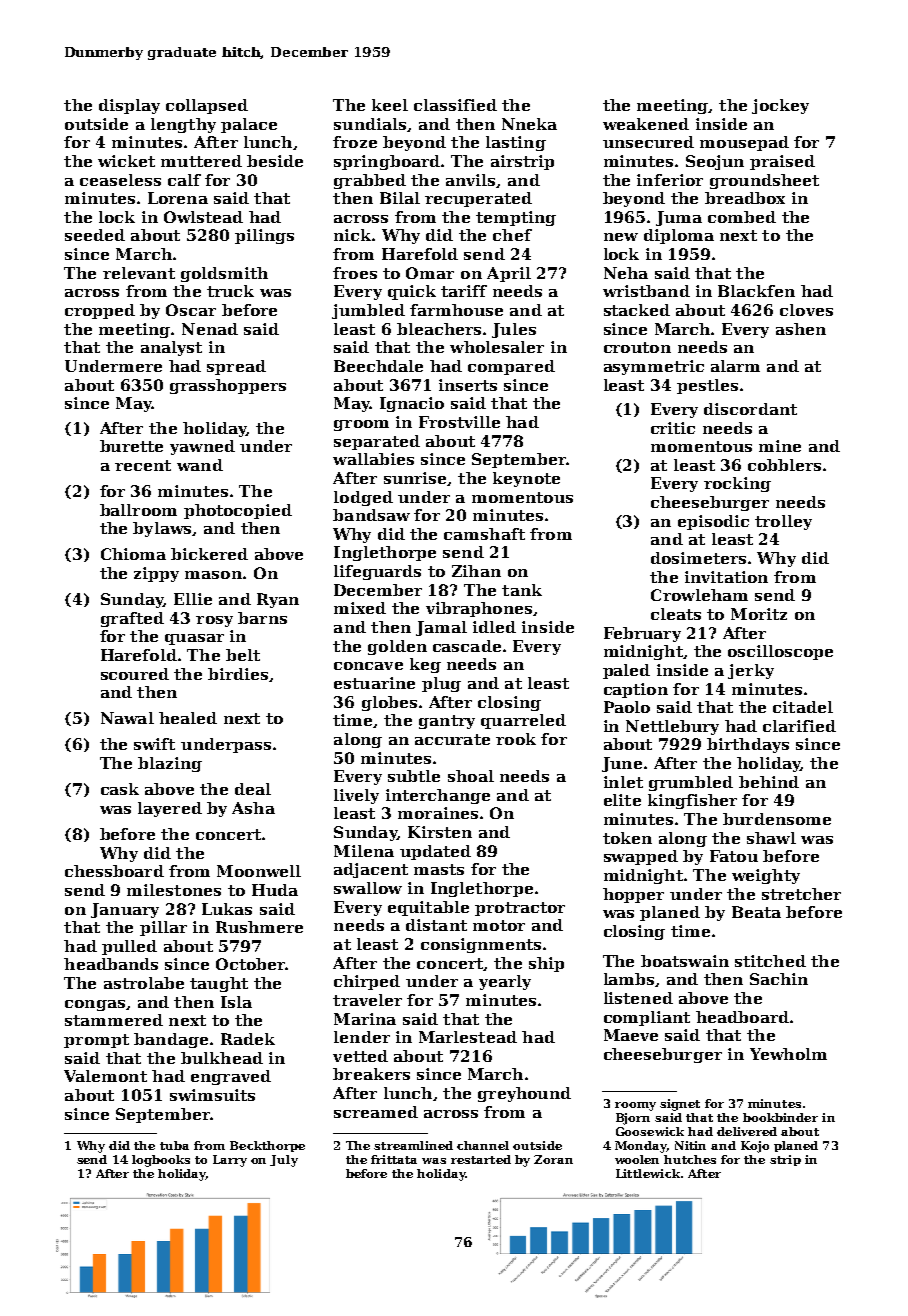  I want to click on recent, so click(143, 465).
